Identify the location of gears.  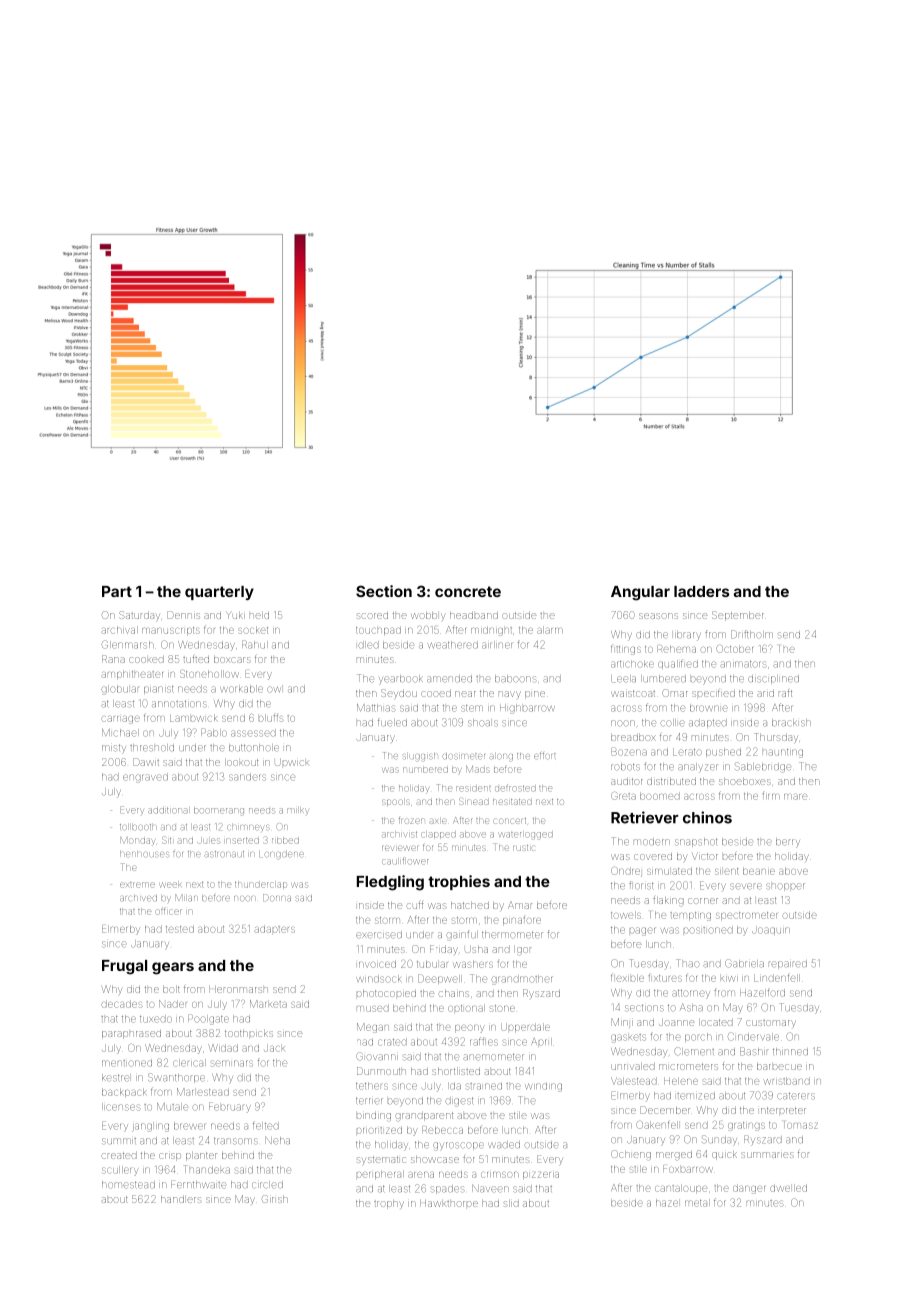
(173, 968).
